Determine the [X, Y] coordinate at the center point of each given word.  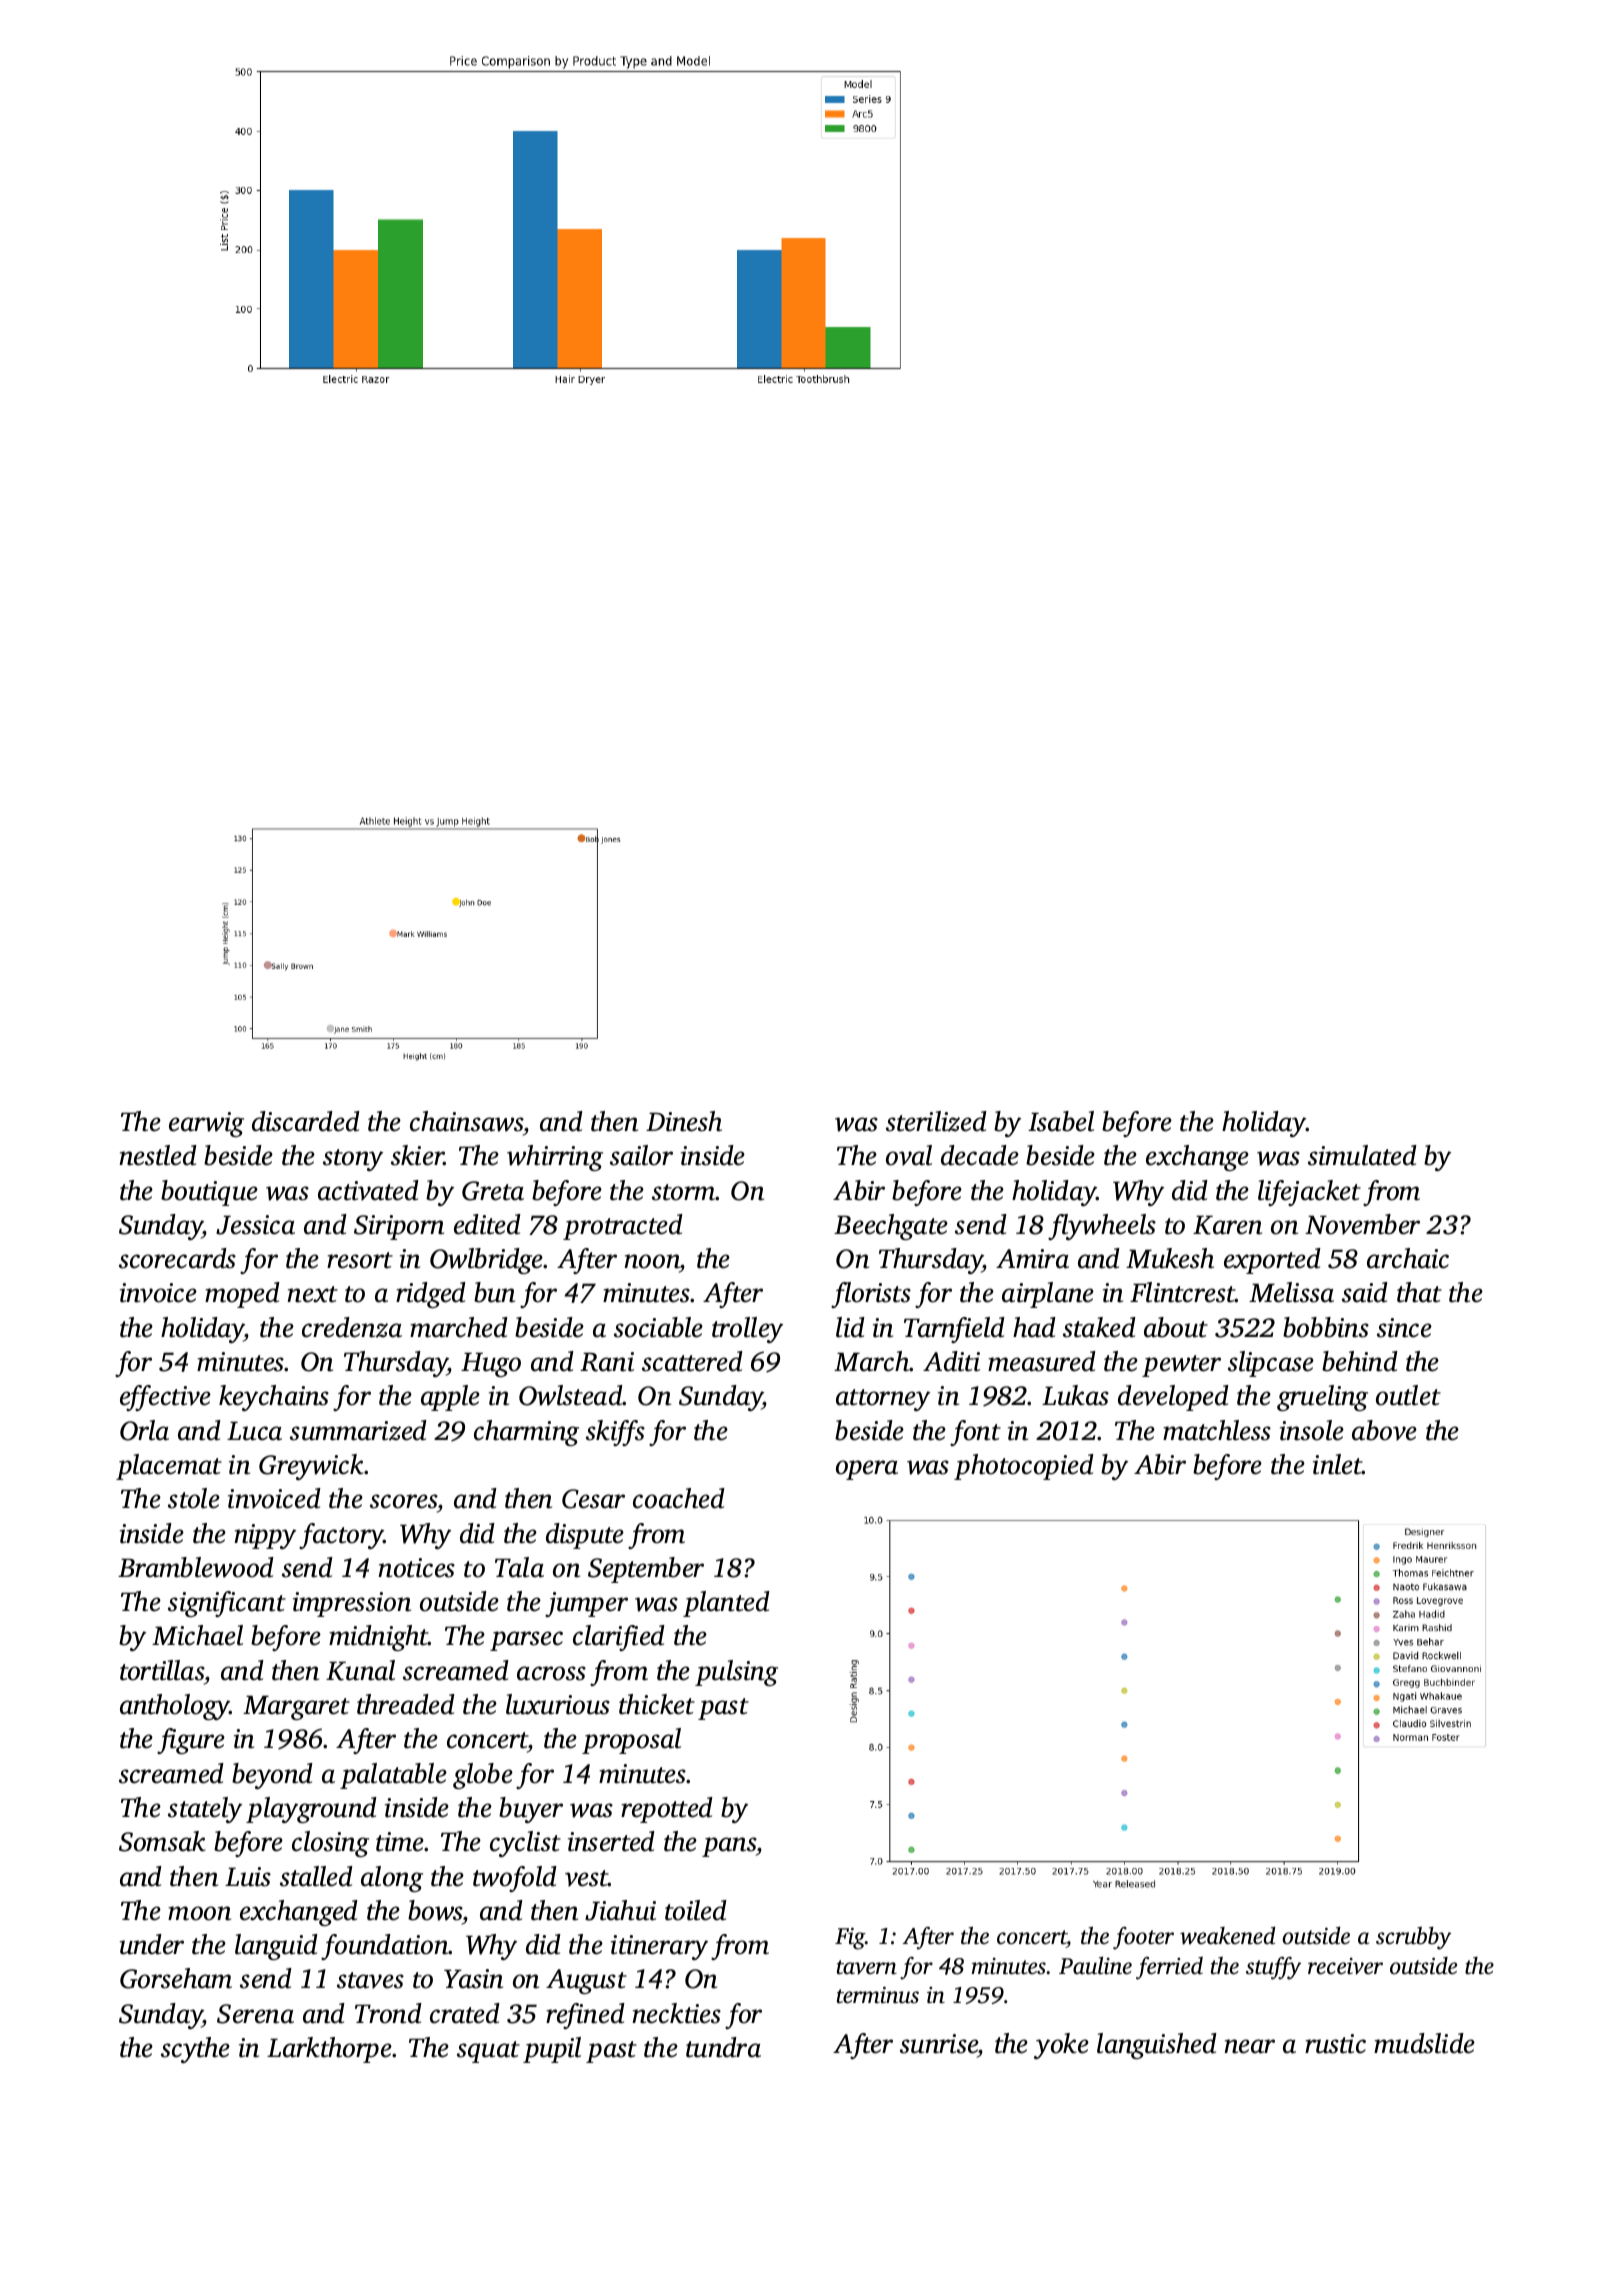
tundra [723, 2047]
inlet [1338, 1464]
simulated [1362, 1155]
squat [488, 2052]
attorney [883, 1400]
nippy [265, 1536]
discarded [306, 1121]
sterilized [936, 1121]
